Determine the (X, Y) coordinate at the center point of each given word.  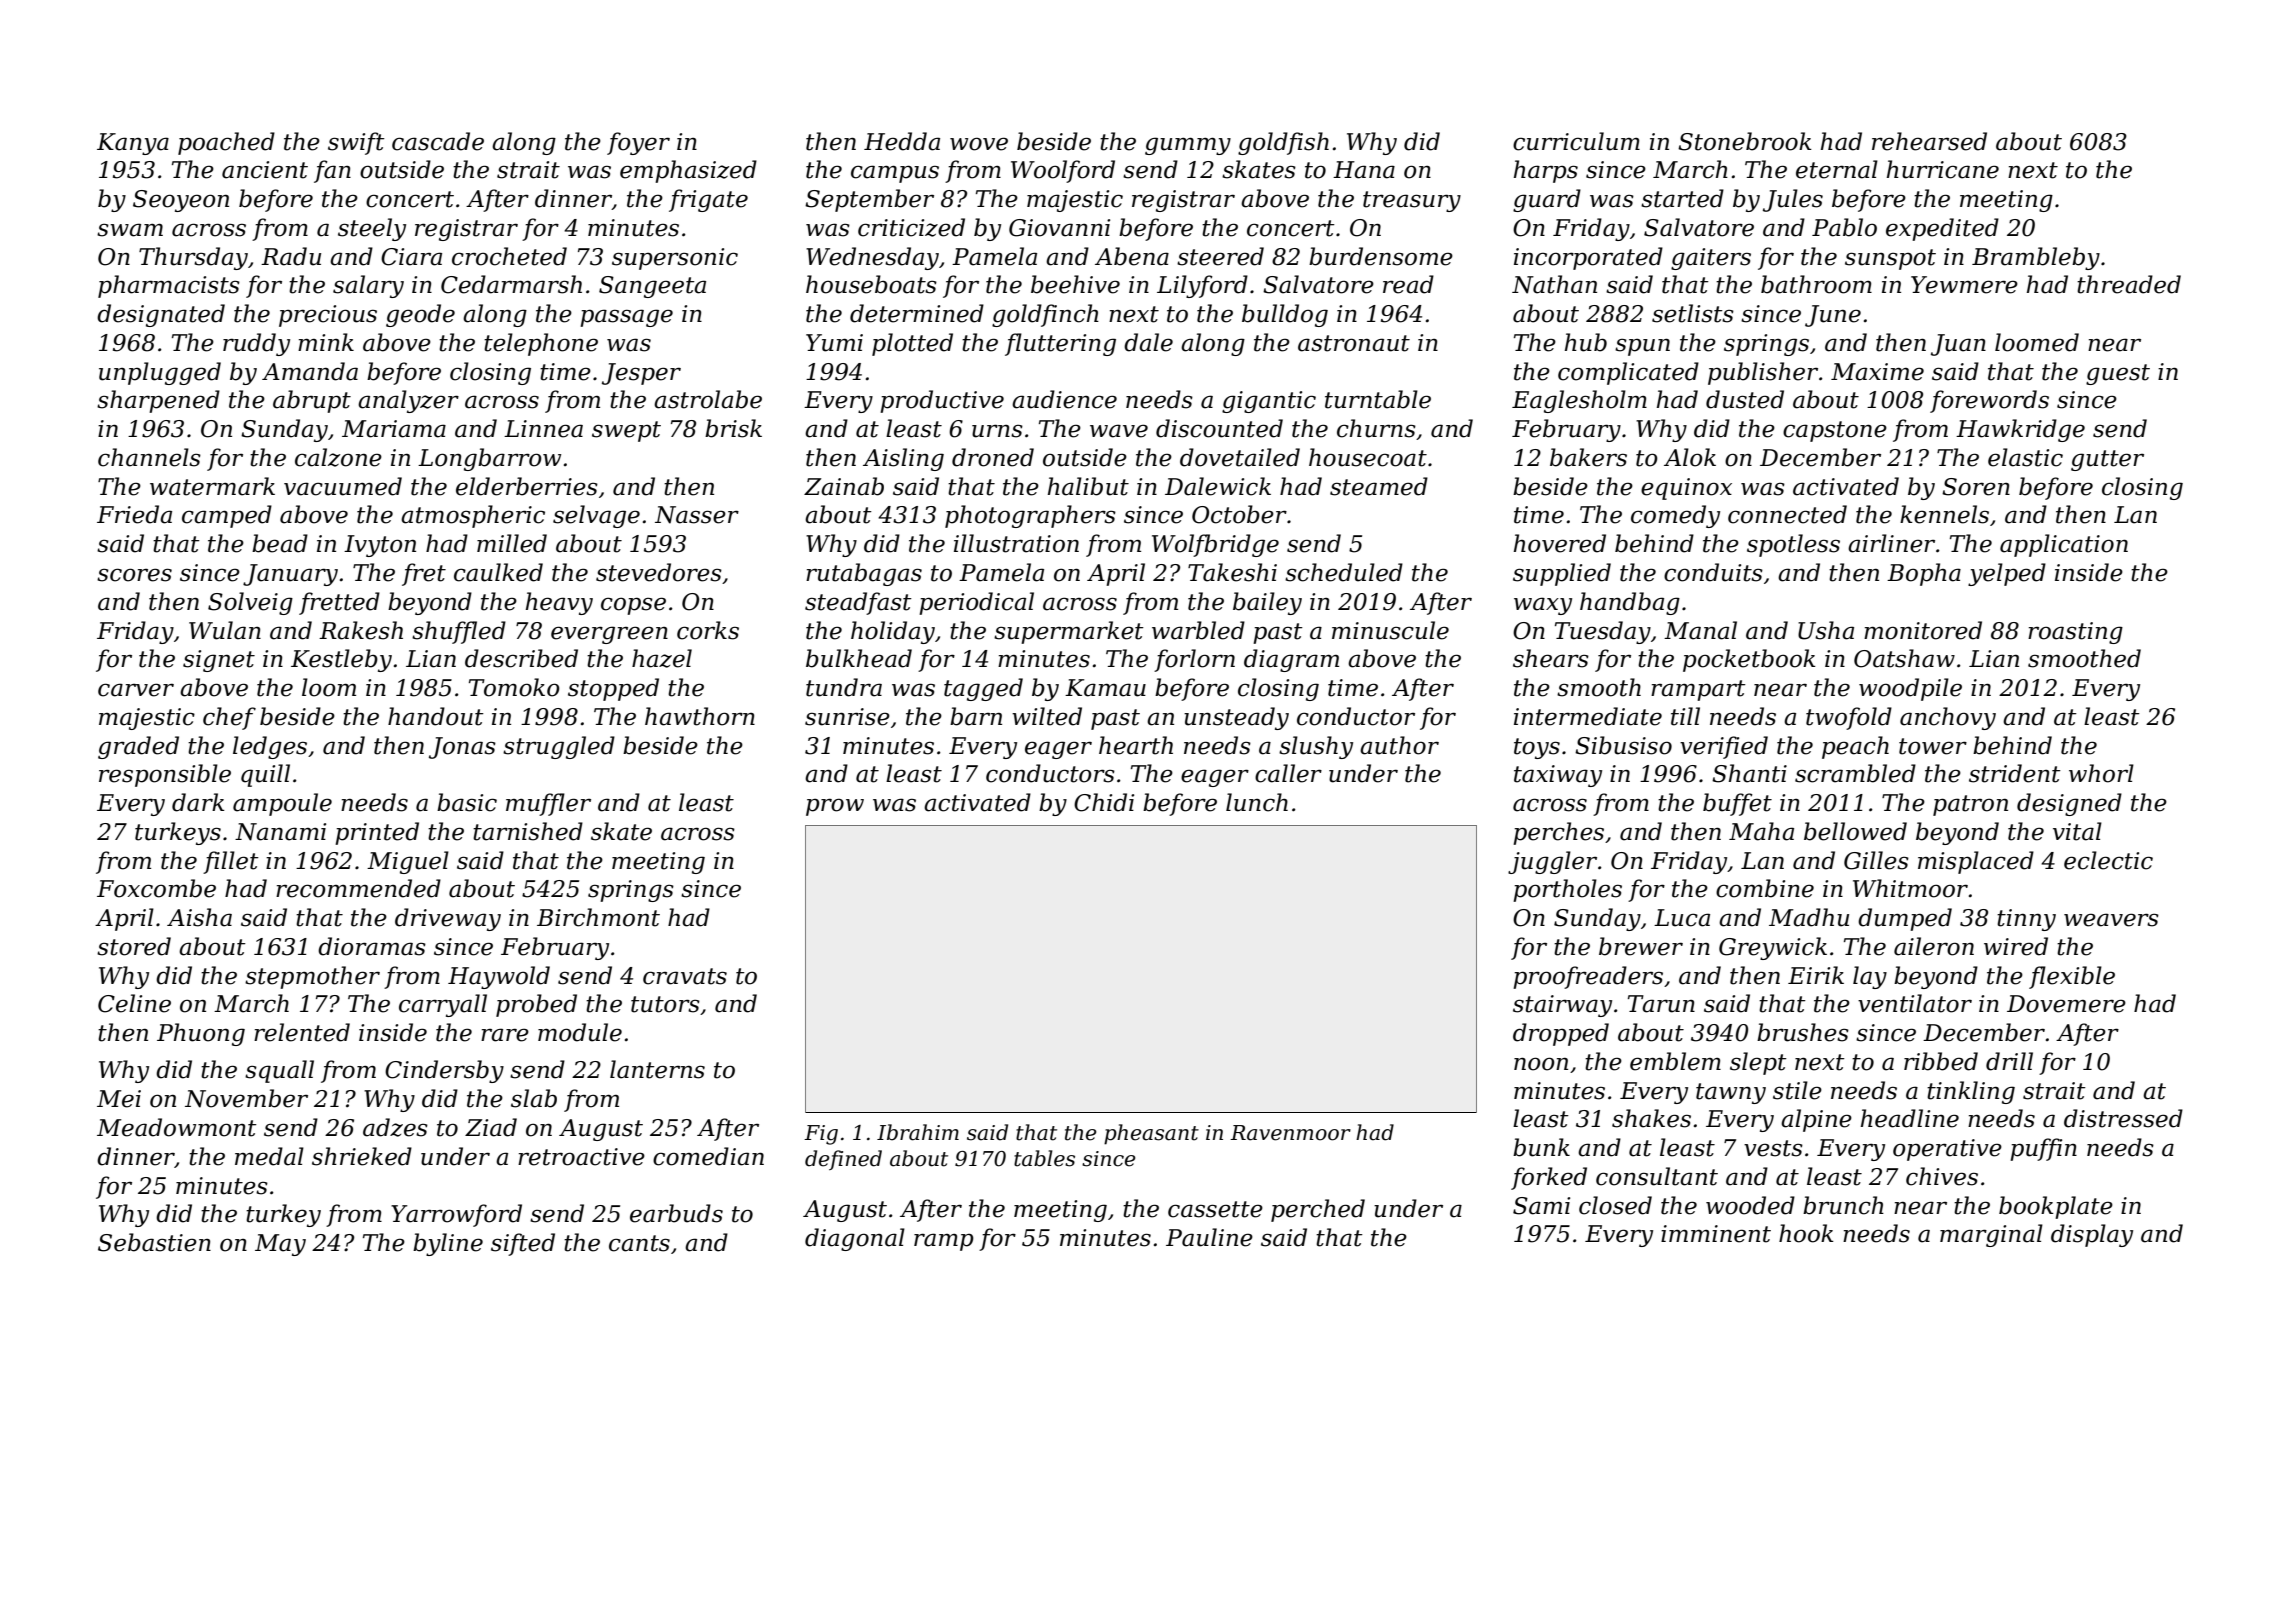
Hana (1364, 170)
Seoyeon (181, 201)
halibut (1088, 486)
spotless (1793, 545)
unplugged (160, 373)
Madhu (1809, 917)
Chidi (1104, 802)
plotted (912, 344)
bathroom (1816, 284)
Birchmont (598, 917)
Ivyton (380, 546)
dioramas (372, 946)
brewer (1641, 946)
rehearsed (1929, 141)
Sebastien (154, 1242)
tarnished (528, 831)
